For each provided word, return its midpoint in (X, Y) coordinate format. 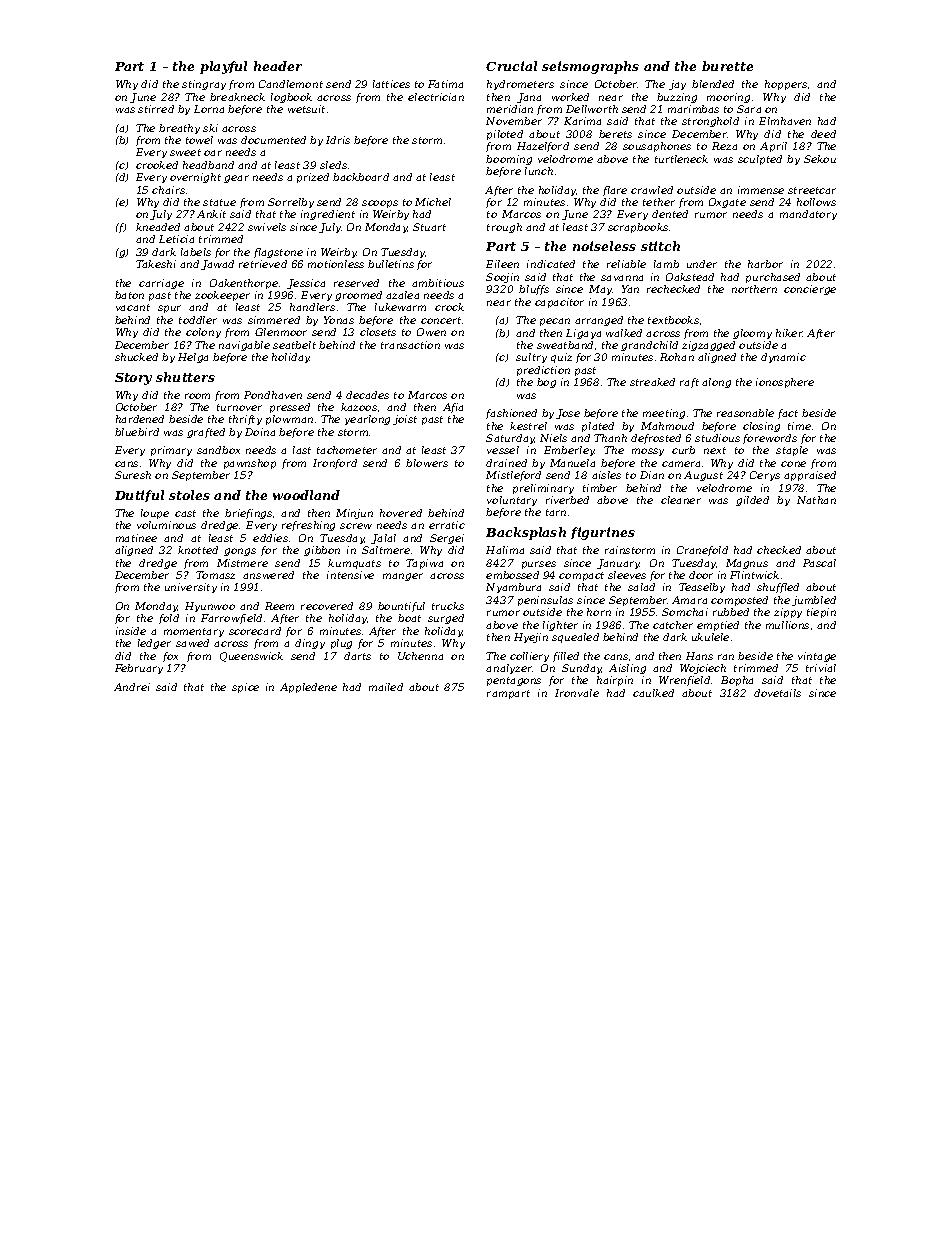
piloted (505, 135)
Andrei (132, 687)
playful (223, 67)
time (799, 426)
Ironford (335, 464)
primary (171, 451)
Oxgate (727, 203)
